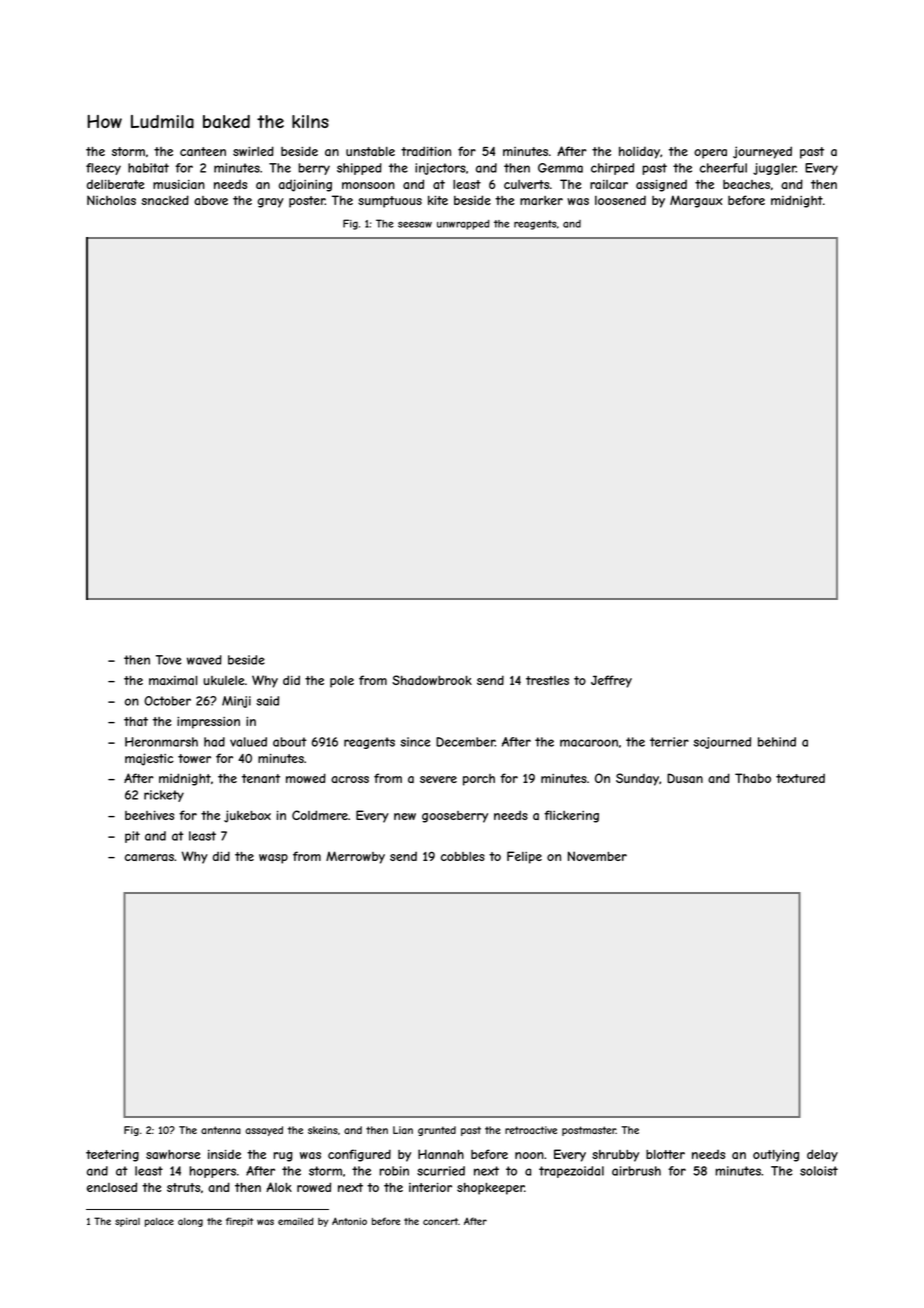  I want to click on assayed, so click(264, 1131).
